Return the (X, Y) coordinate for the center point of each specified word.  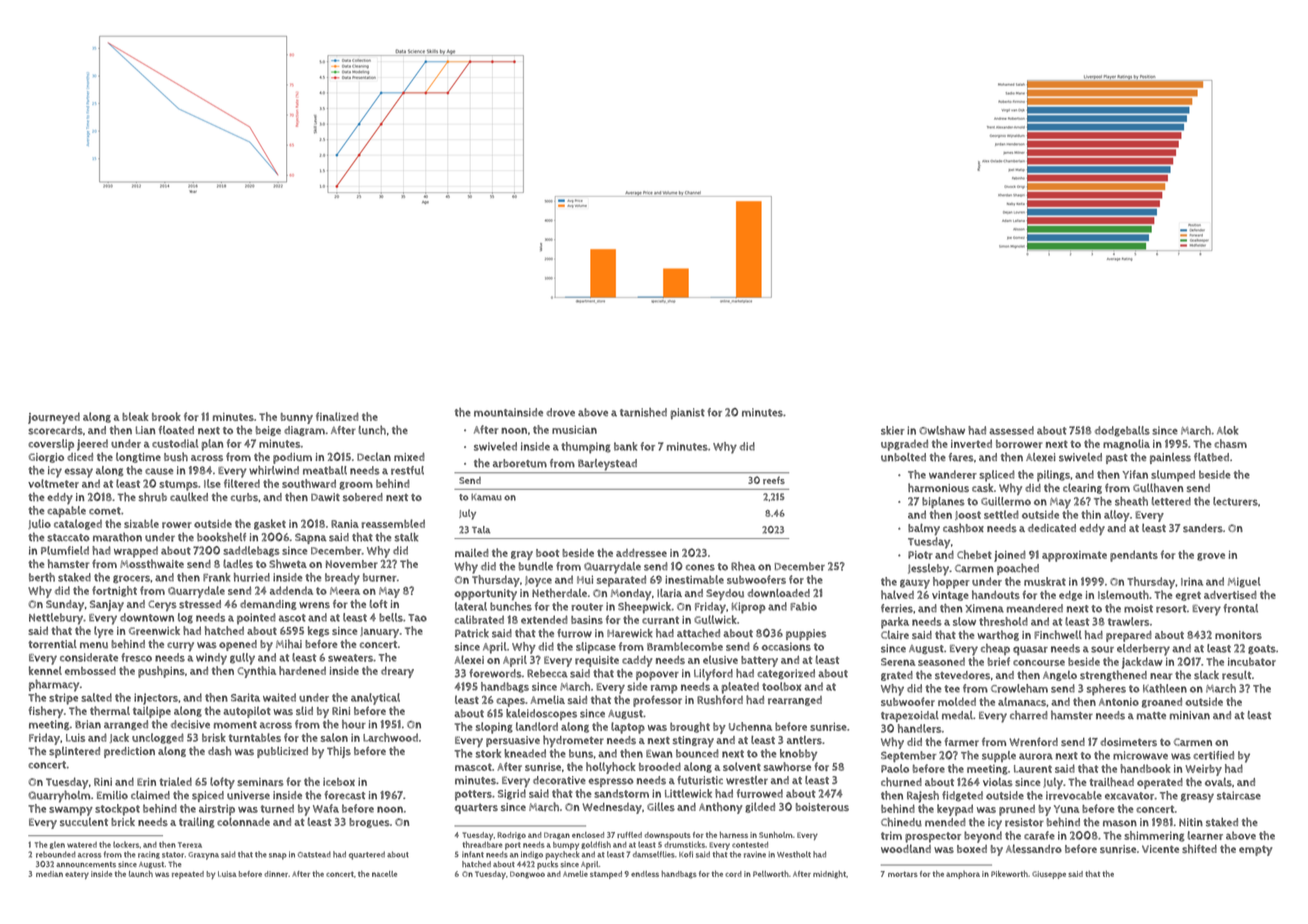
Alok (1227, 430)
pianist (688, 413)
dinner (276, 874)
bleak (135, 416)
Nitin (1191, 822)
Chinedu (901, 822)
